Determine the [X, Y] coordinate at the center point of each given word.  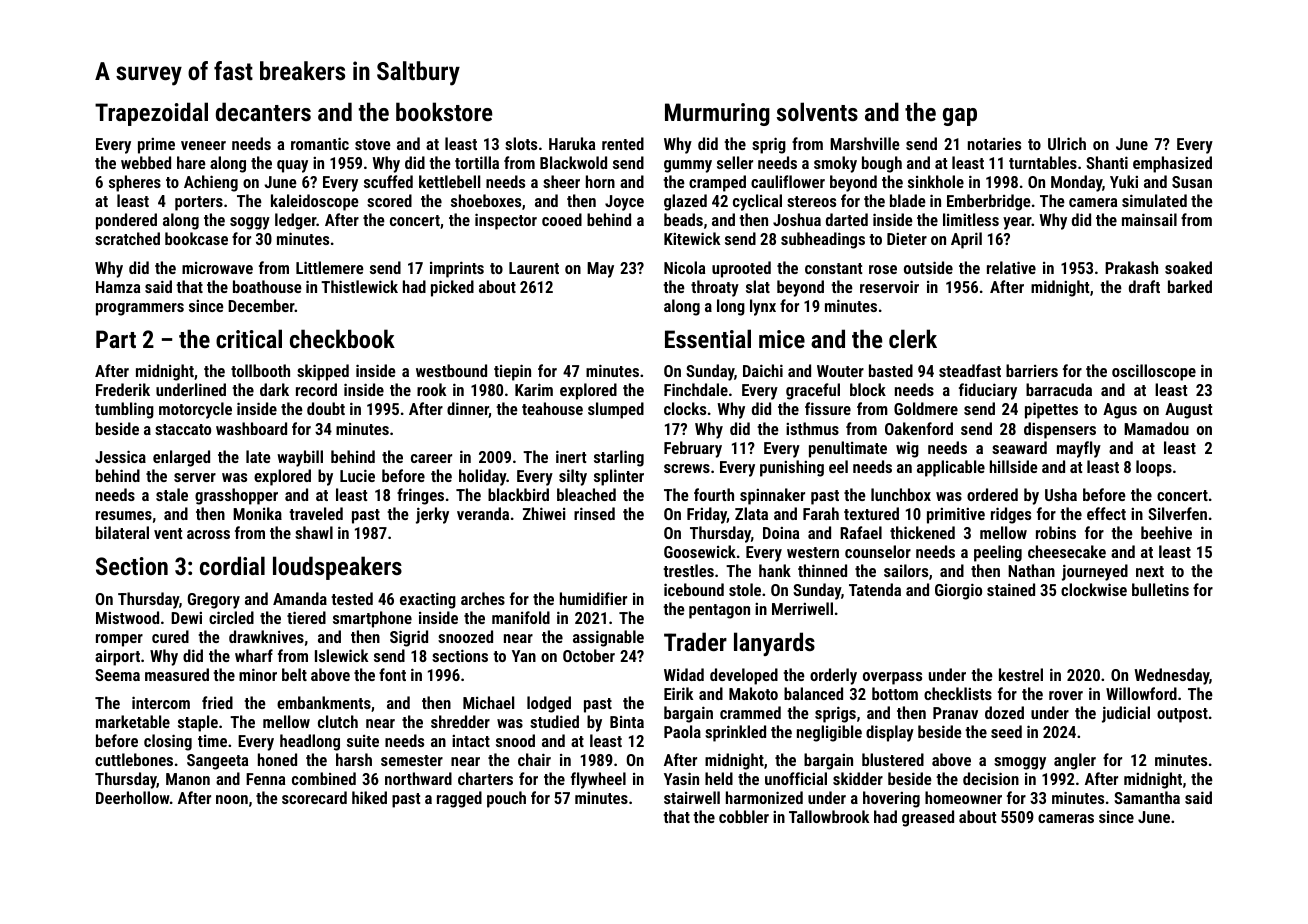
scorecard [314, 797]
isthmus [812, 428]
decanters [263, 111]
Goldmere [926, 408]
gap [960, 117]
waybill [300, 458]
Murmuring [717, 114]
